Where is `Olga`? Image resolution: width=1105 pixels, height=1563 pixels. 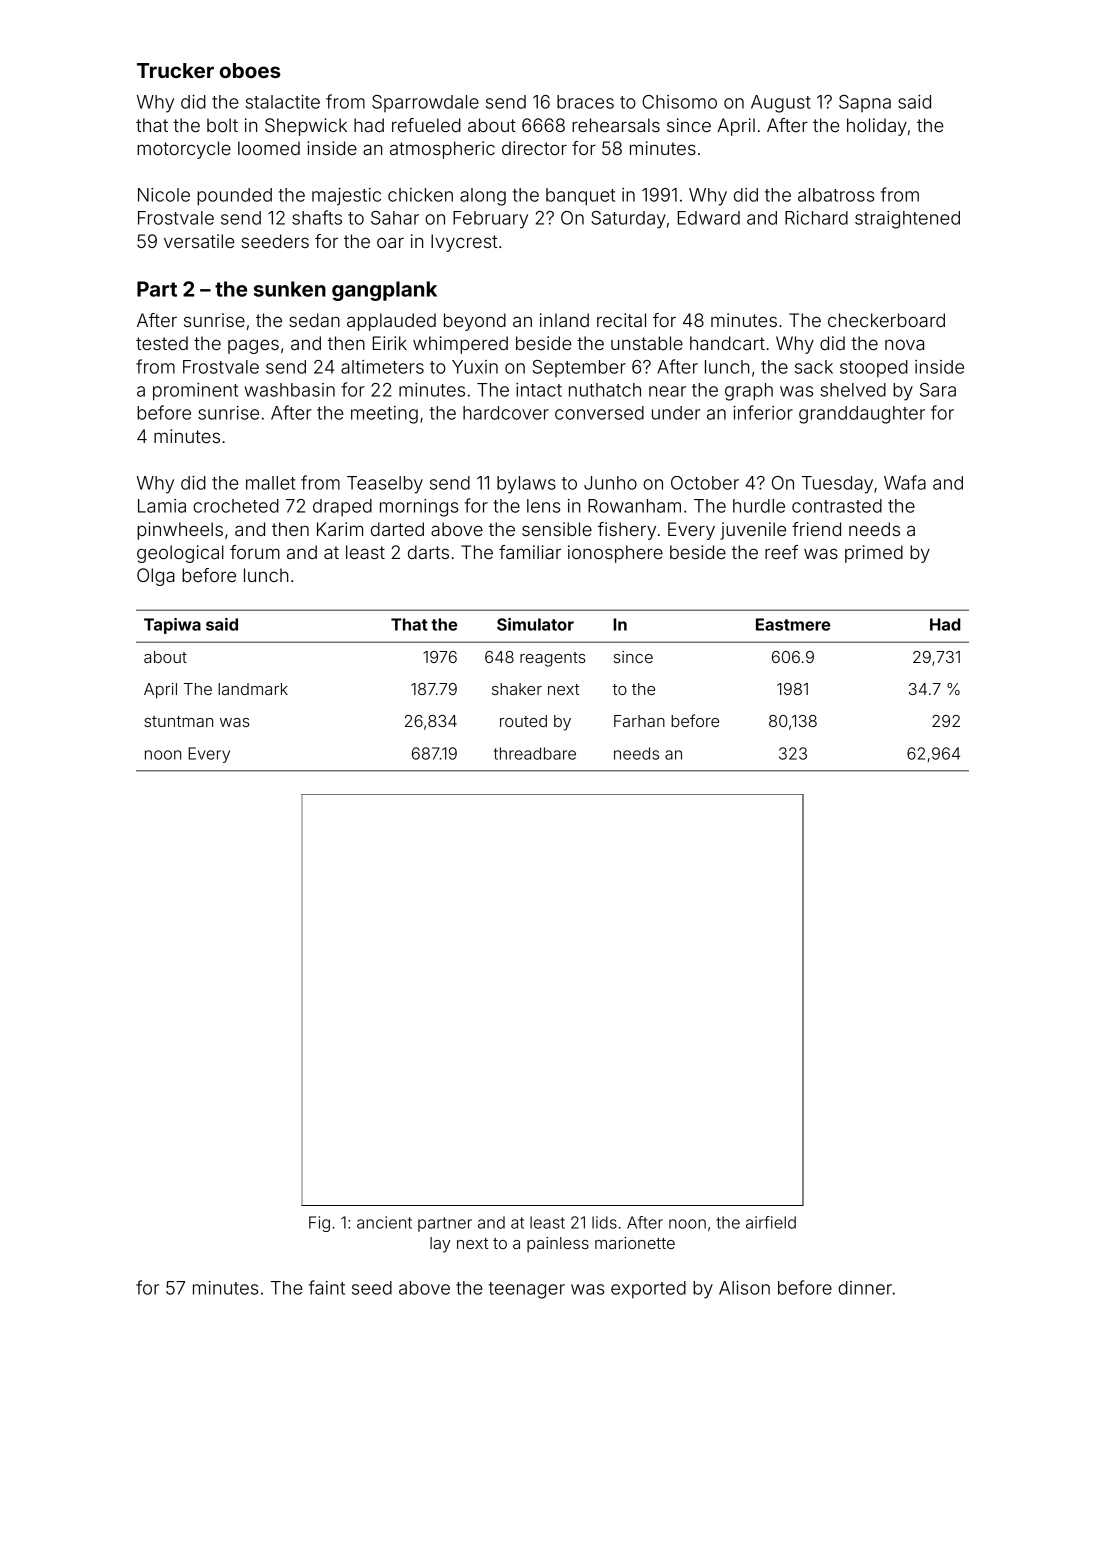 Olga is located at coordinates (156, 577).
